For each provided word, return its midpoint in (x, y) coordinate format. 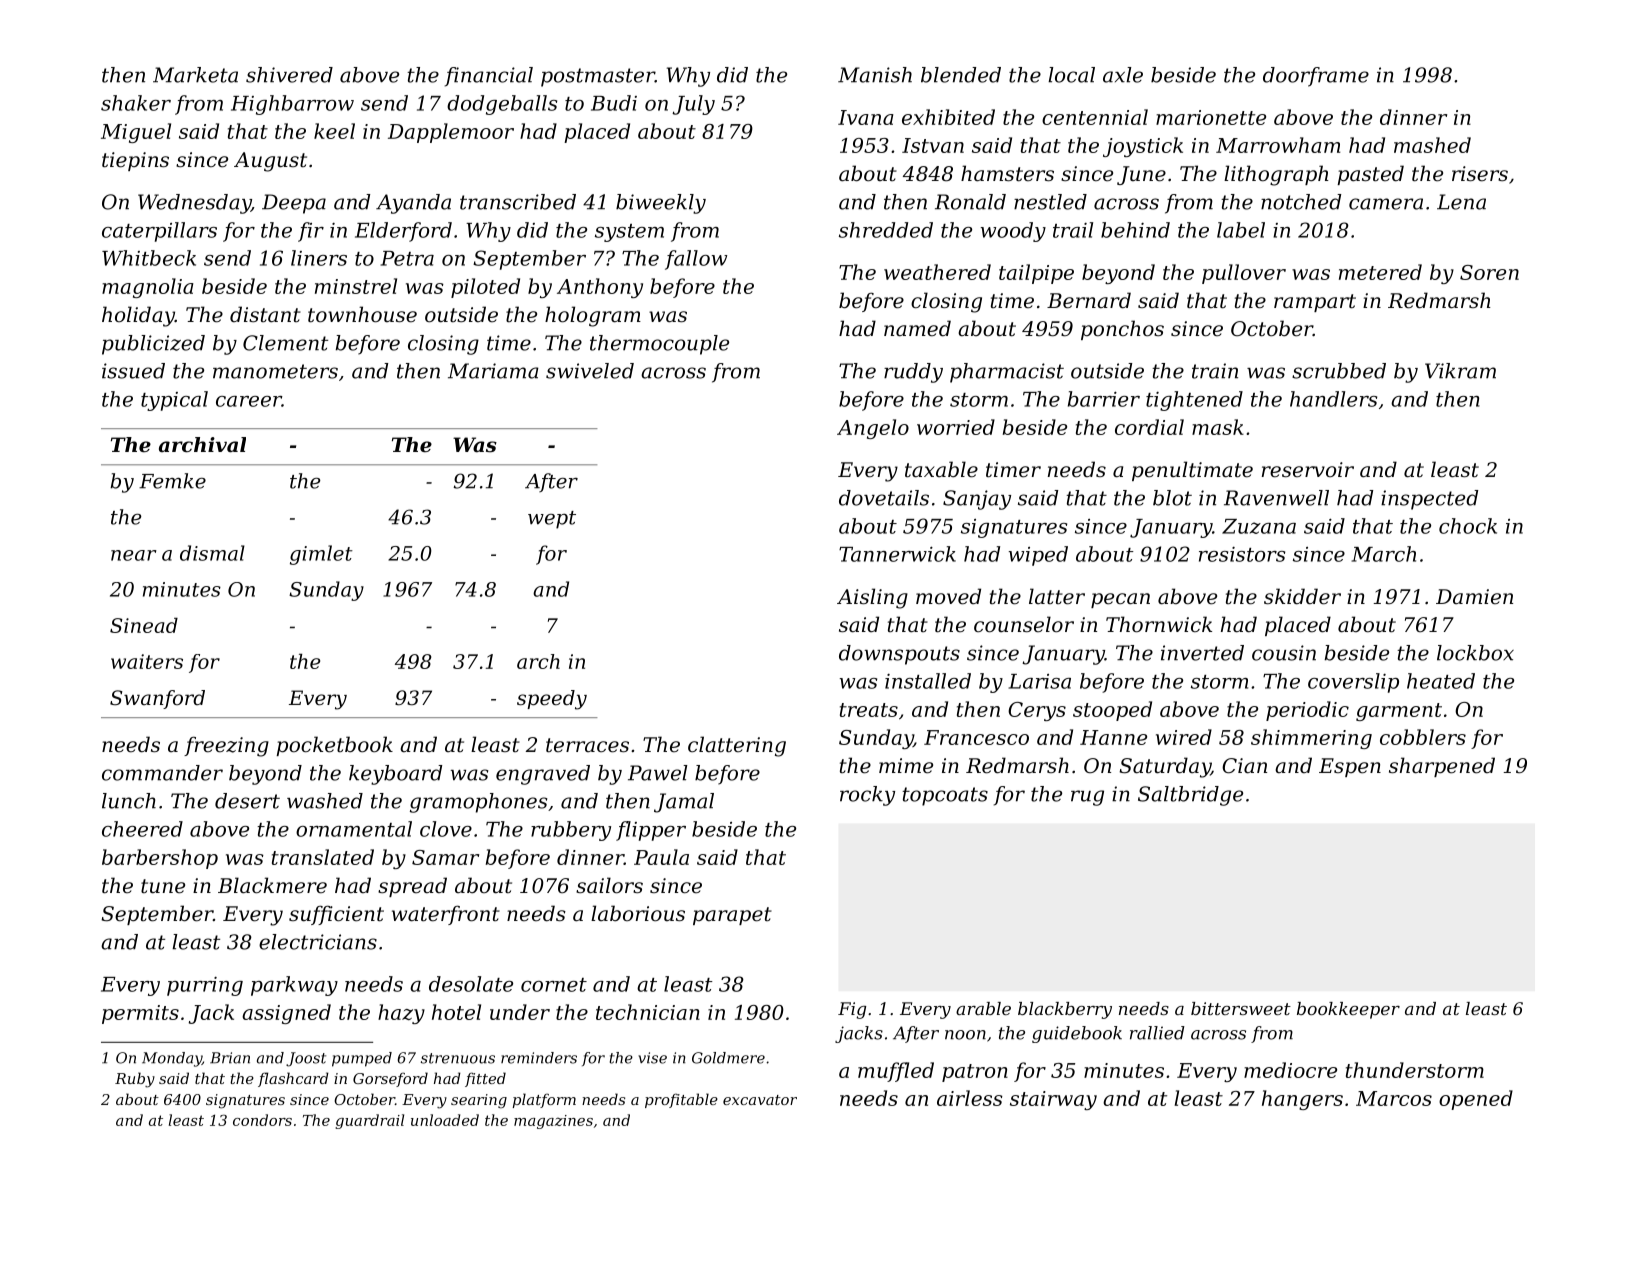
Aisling (872, 598)
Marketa (195, 75)
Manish (875, 75)
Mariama (493, 371)
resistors (1242, 554)
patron (975, 1073)
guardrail (369, 1121)
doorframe (1316, 77)
